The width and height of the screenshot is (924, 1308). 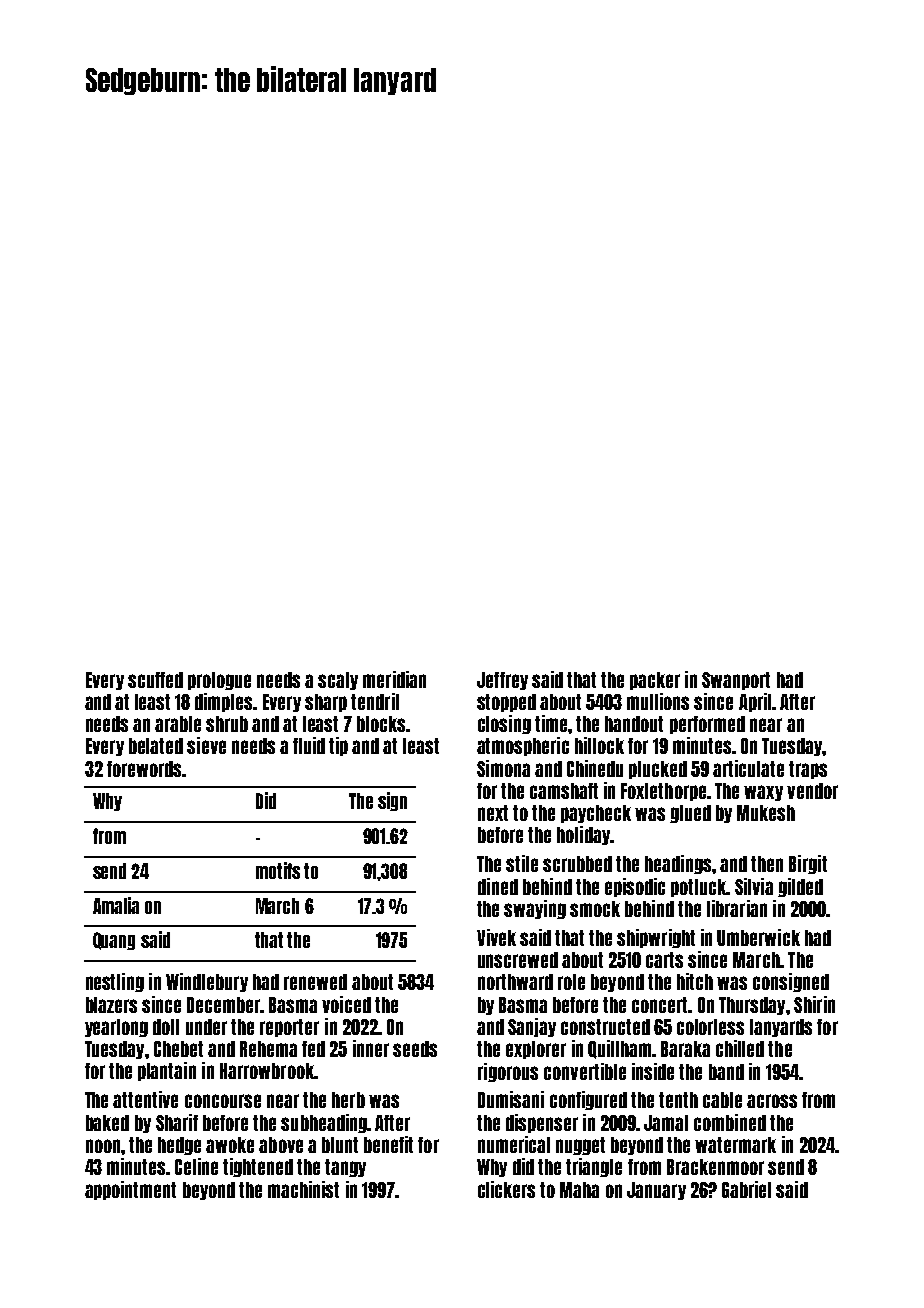 I want to click on gilded, so click(x=800, y=887).
